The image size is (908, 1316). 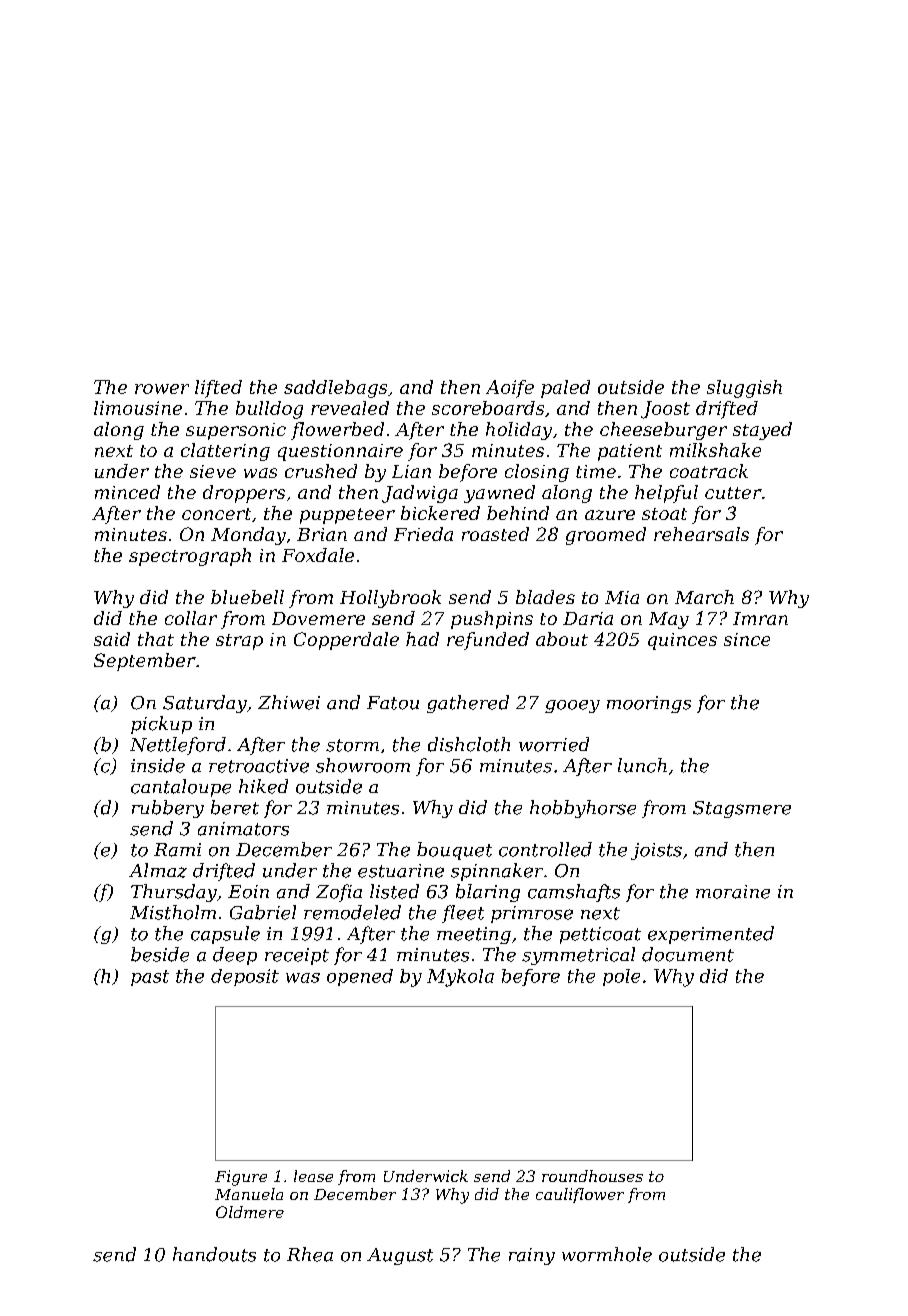 What do you see at coordinates (263, 786) in the image?
I see `hiked` at bounding box center [263, 786].
